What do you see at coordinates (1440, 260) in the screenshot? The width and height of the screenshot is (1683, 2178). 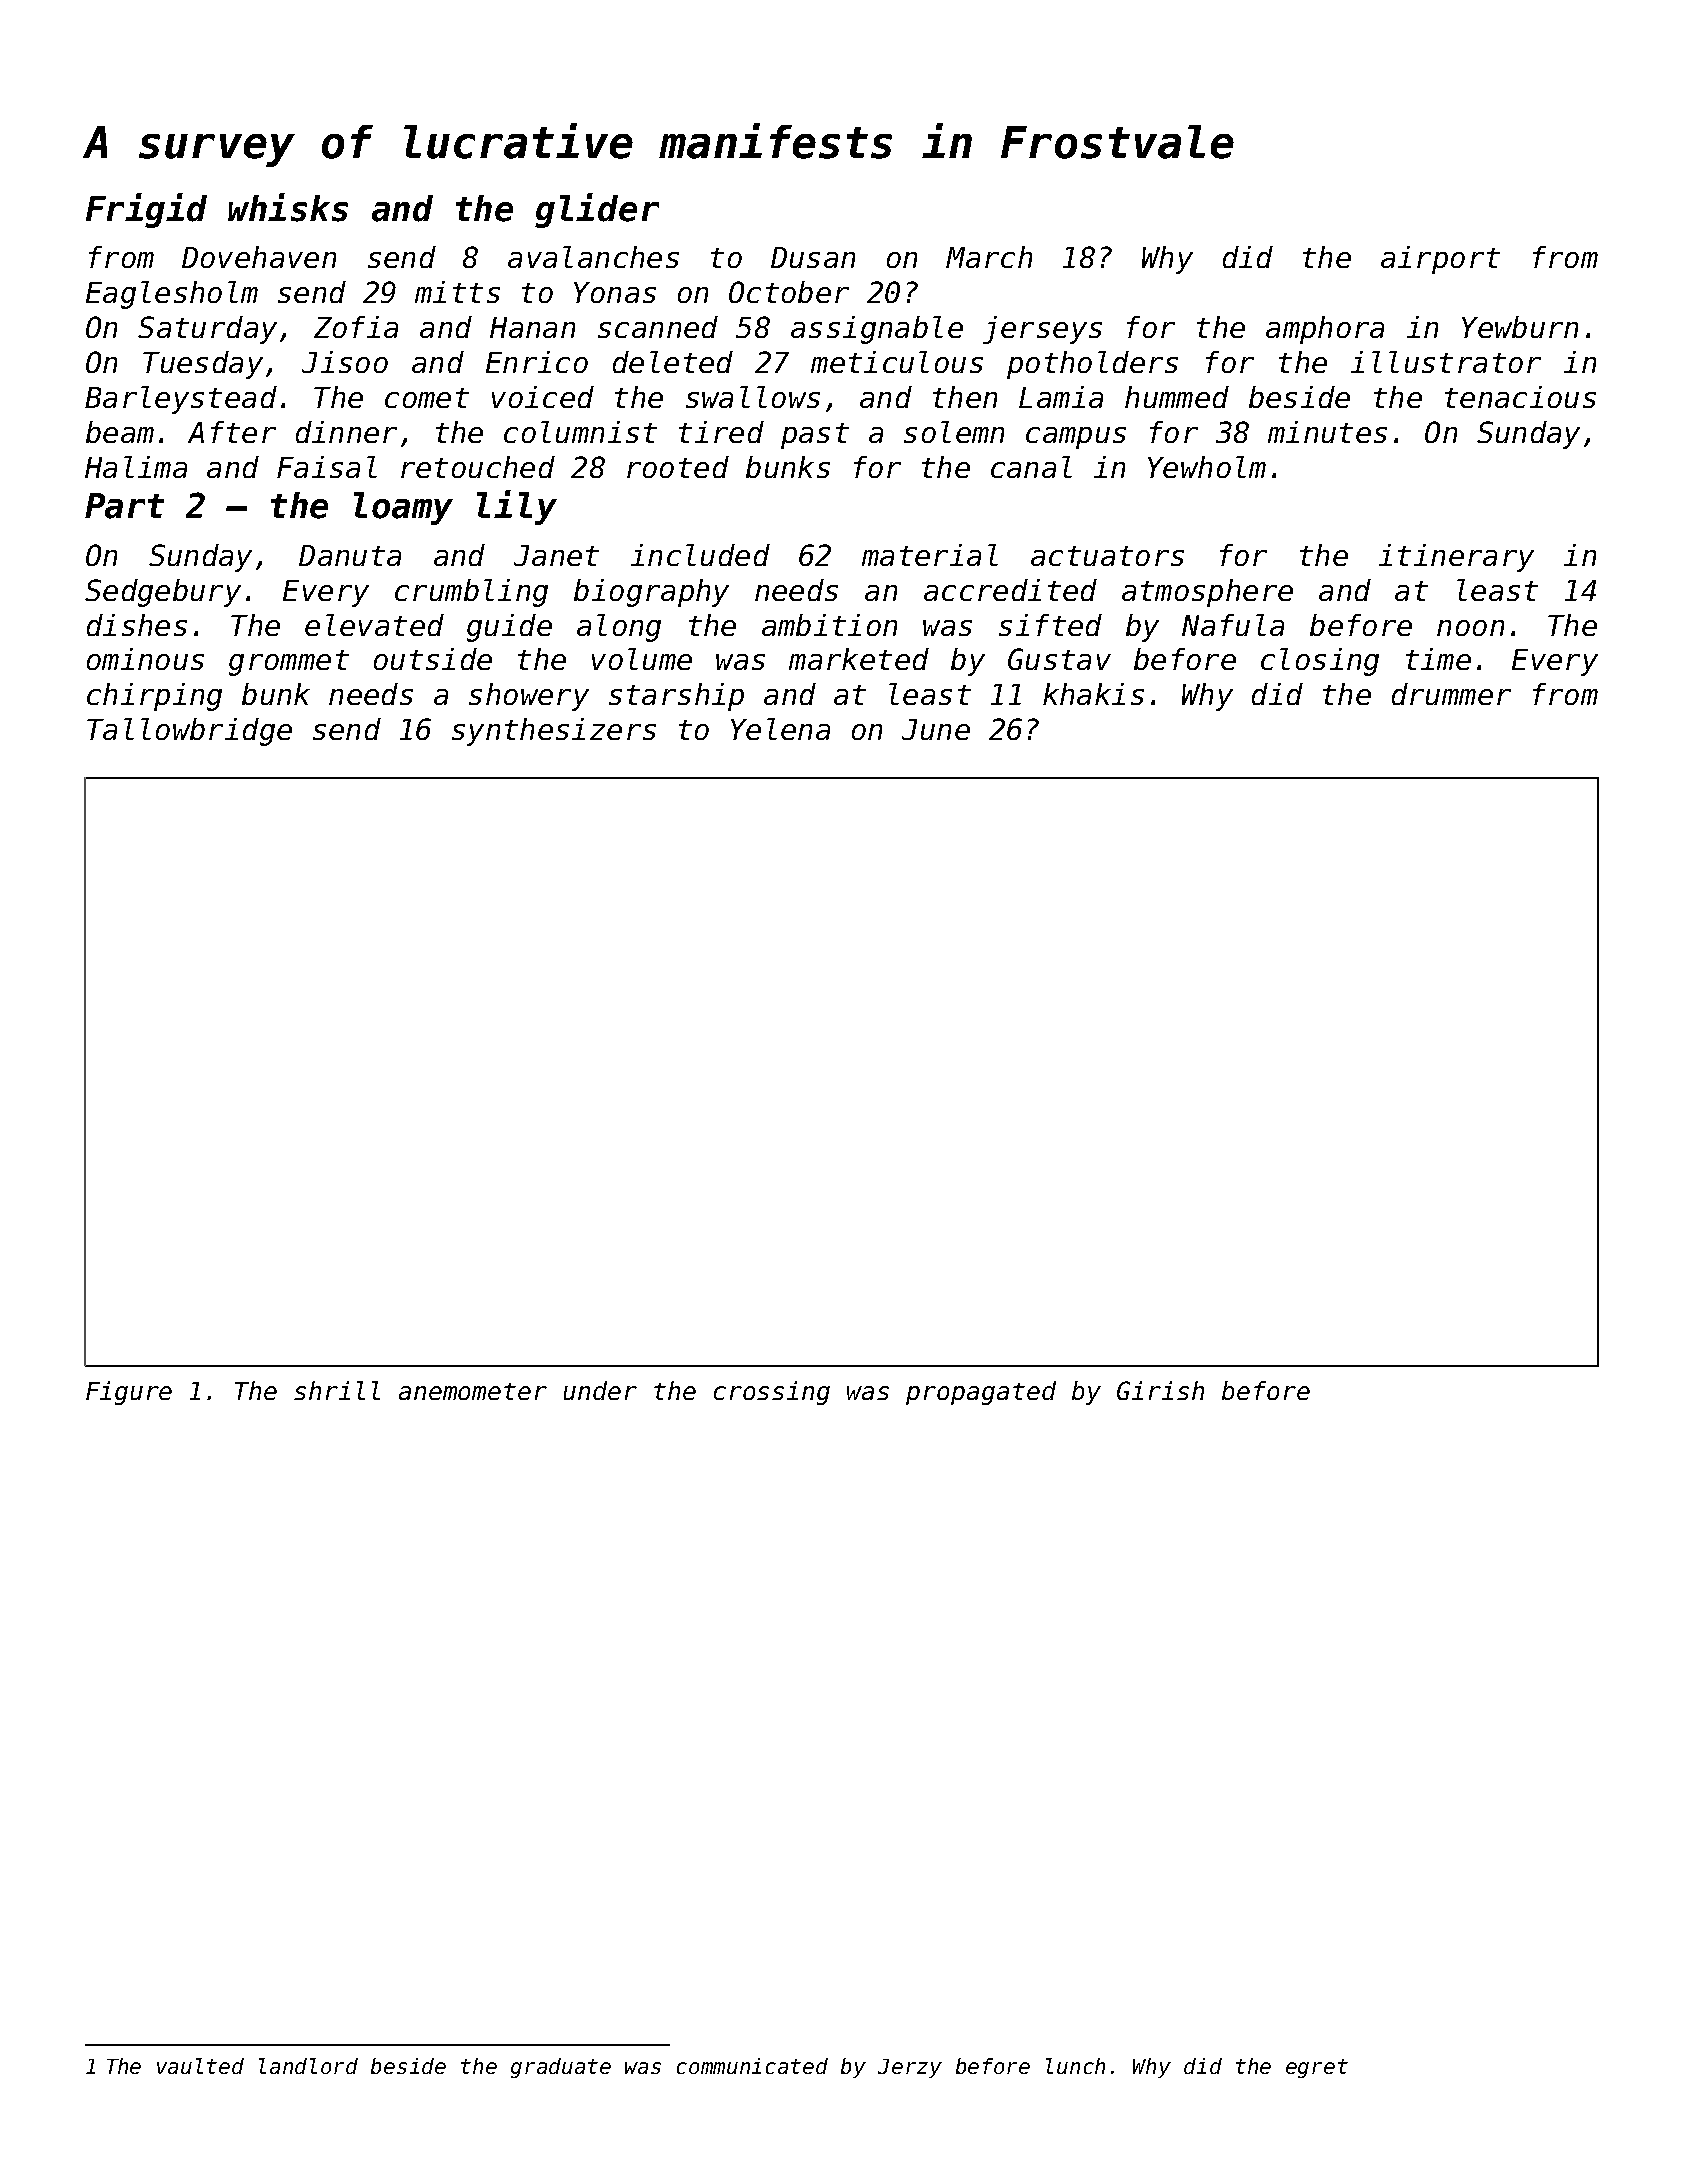 I see `airport` at bounding box center [1440, 260].
